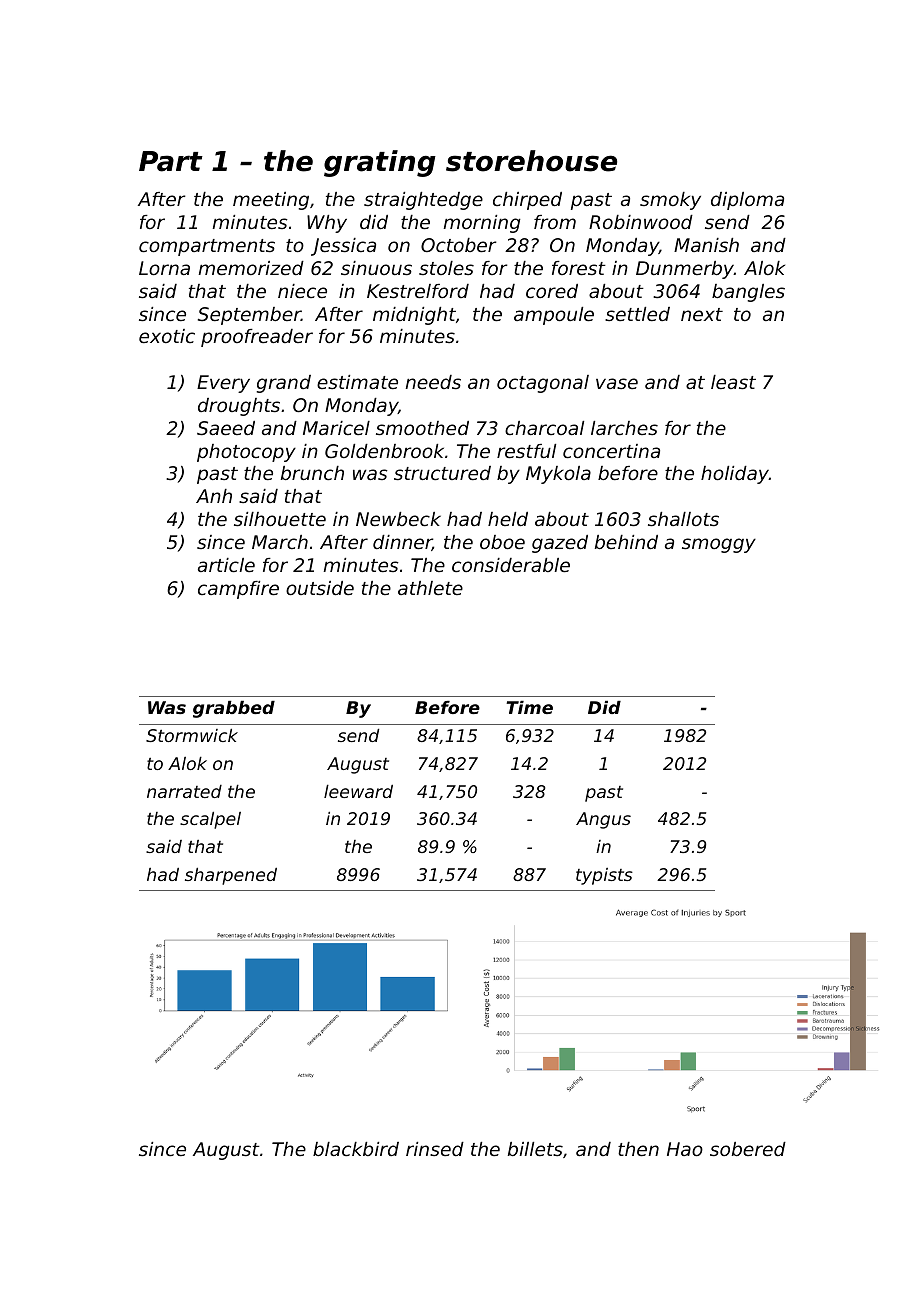  Describe the element at coordinates (376, 268) in the document. I see `sinuous` at that location.
